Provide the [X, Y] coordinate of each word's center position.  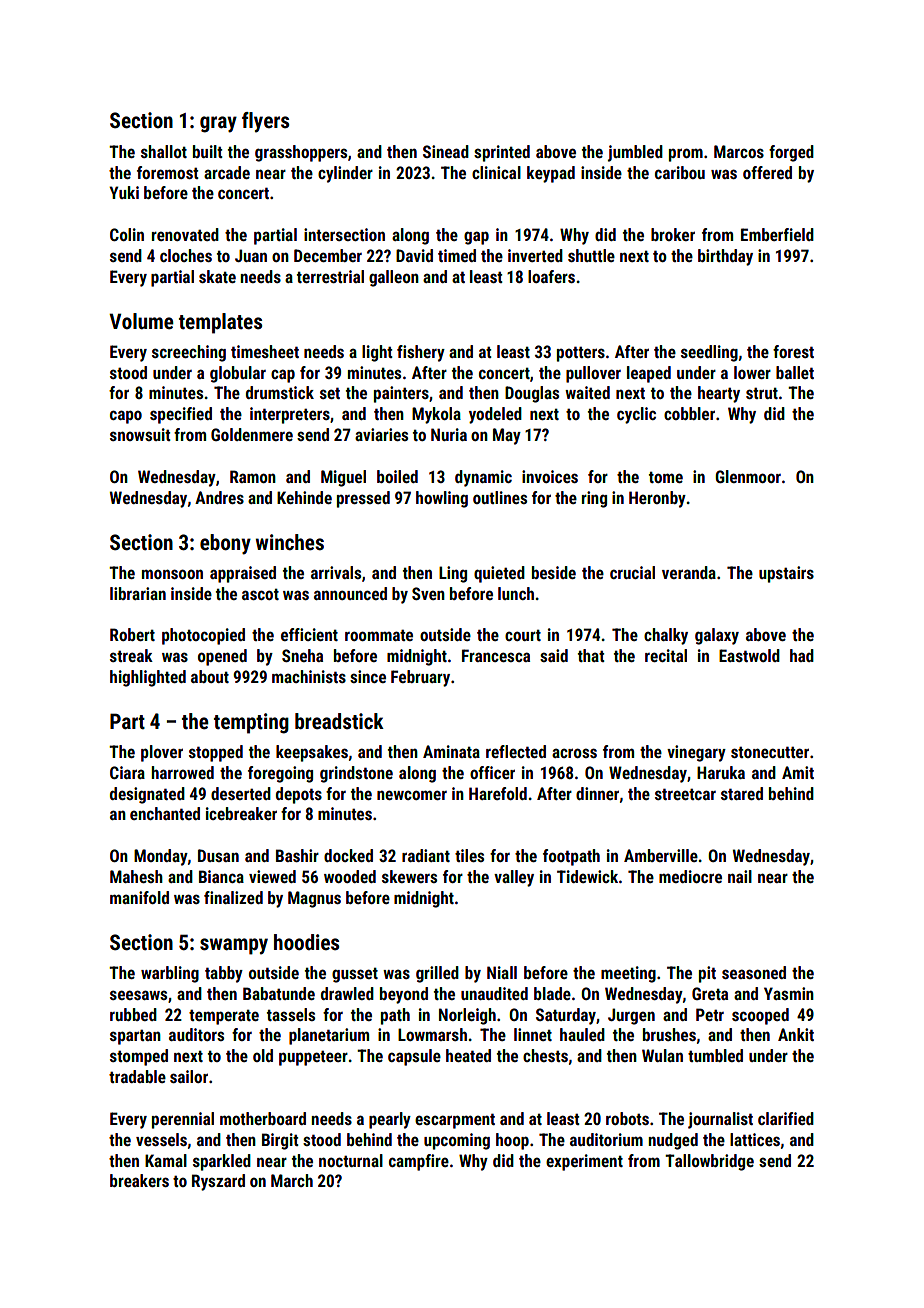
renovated [185, 234]
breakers [139, 1180]
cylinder [345, 174]
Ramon [253, 476]
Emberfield [777, 234]
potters [581, 354]
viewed [272, 876]
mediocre [690, 876]
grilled [437, 974]
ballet [795, 372]
